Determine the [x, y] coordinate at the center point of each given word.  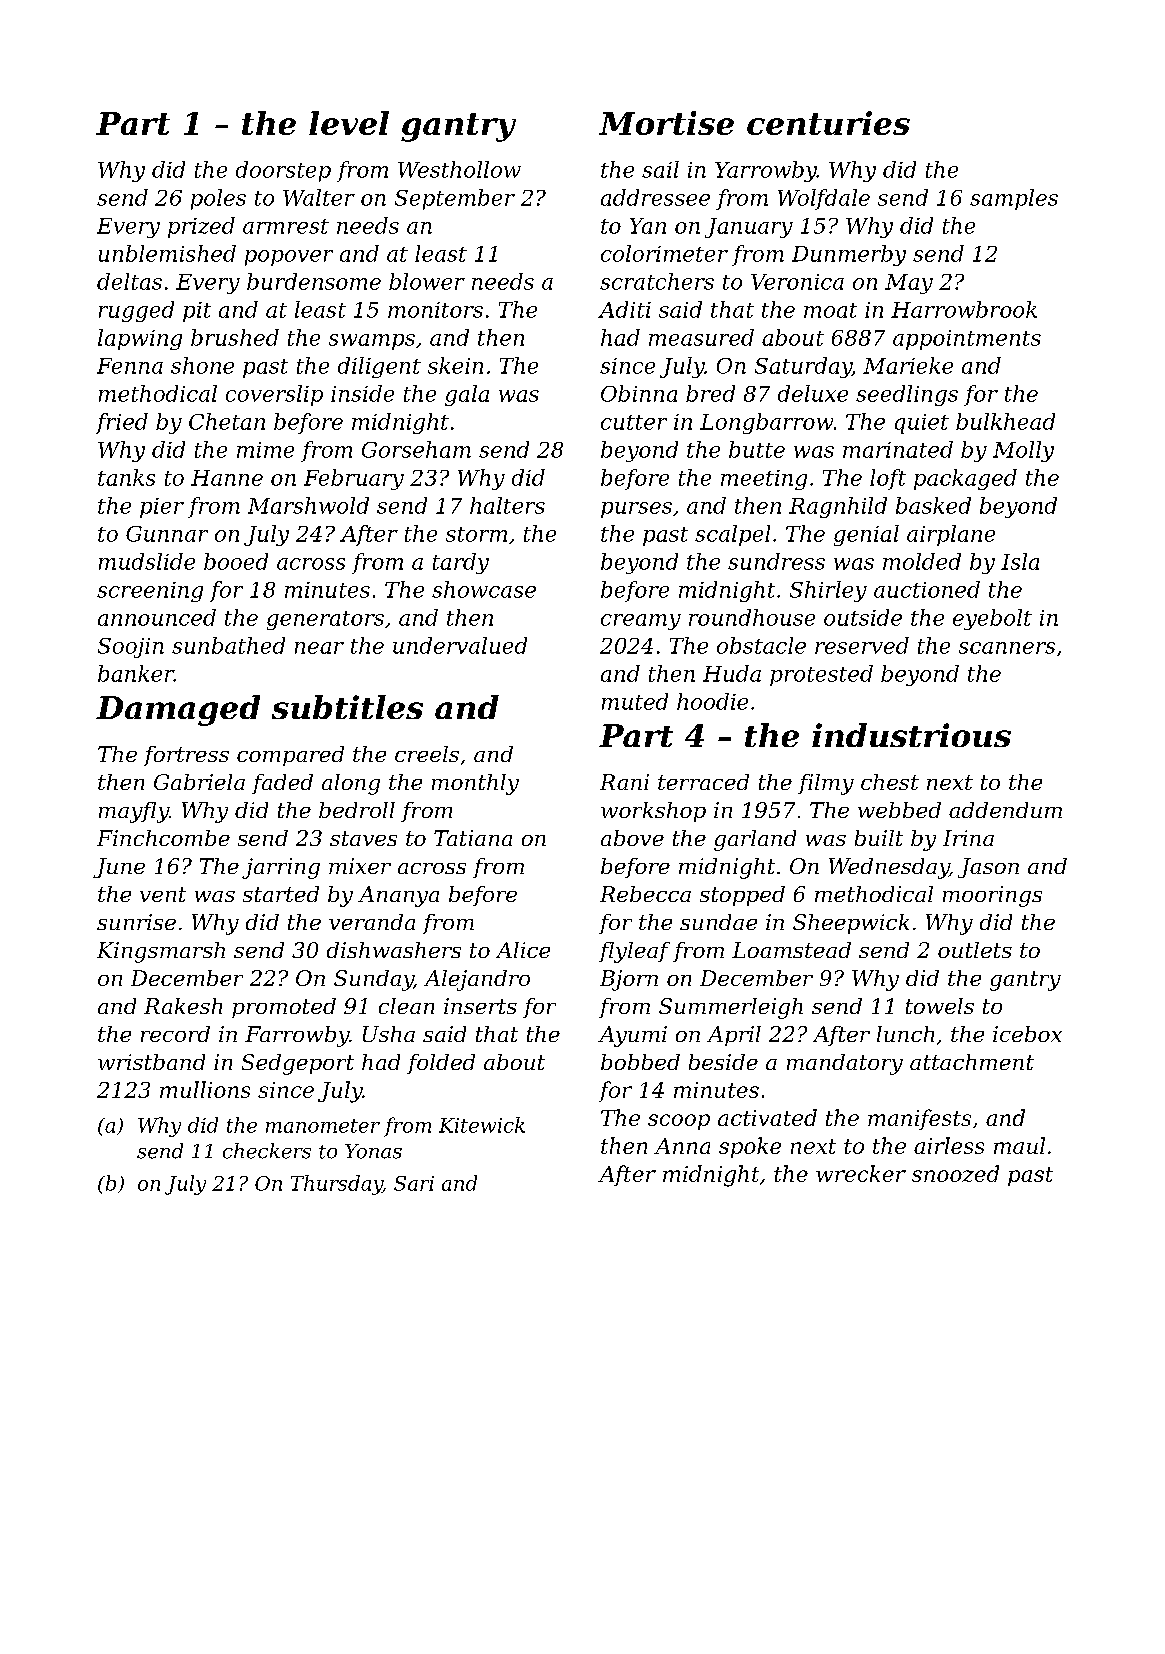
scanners [1007, 648]
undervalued [460, 645]
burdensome [314, 281]
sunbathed [228, 645]
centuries [828, 123]
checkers [267, 1151]
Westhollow [459, 169]
